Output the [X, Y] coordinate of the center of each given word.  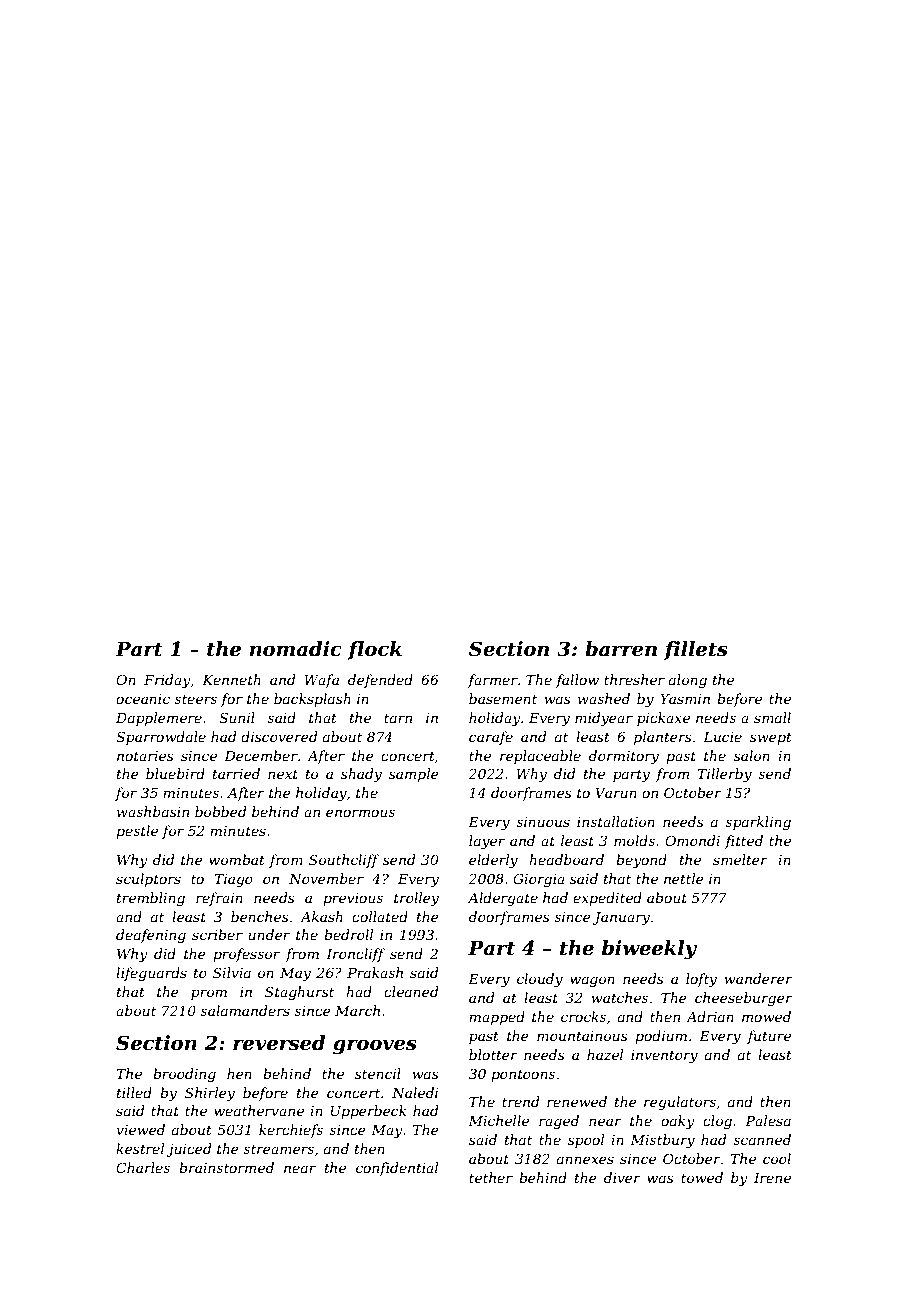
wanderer [758, 978]
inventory [664, 1056]
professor [246, 955]
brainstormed [226, 1167]
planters [663, 738]
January [621, 918]
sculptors [148, 880]
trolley [416, 899]
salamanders [245, 1010]
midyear [604, 719]
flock [374, 650]
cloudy [540, 980]
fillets [696, 650]
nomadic [296, 649]
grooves [375, 1047]
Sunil [237, 717]
